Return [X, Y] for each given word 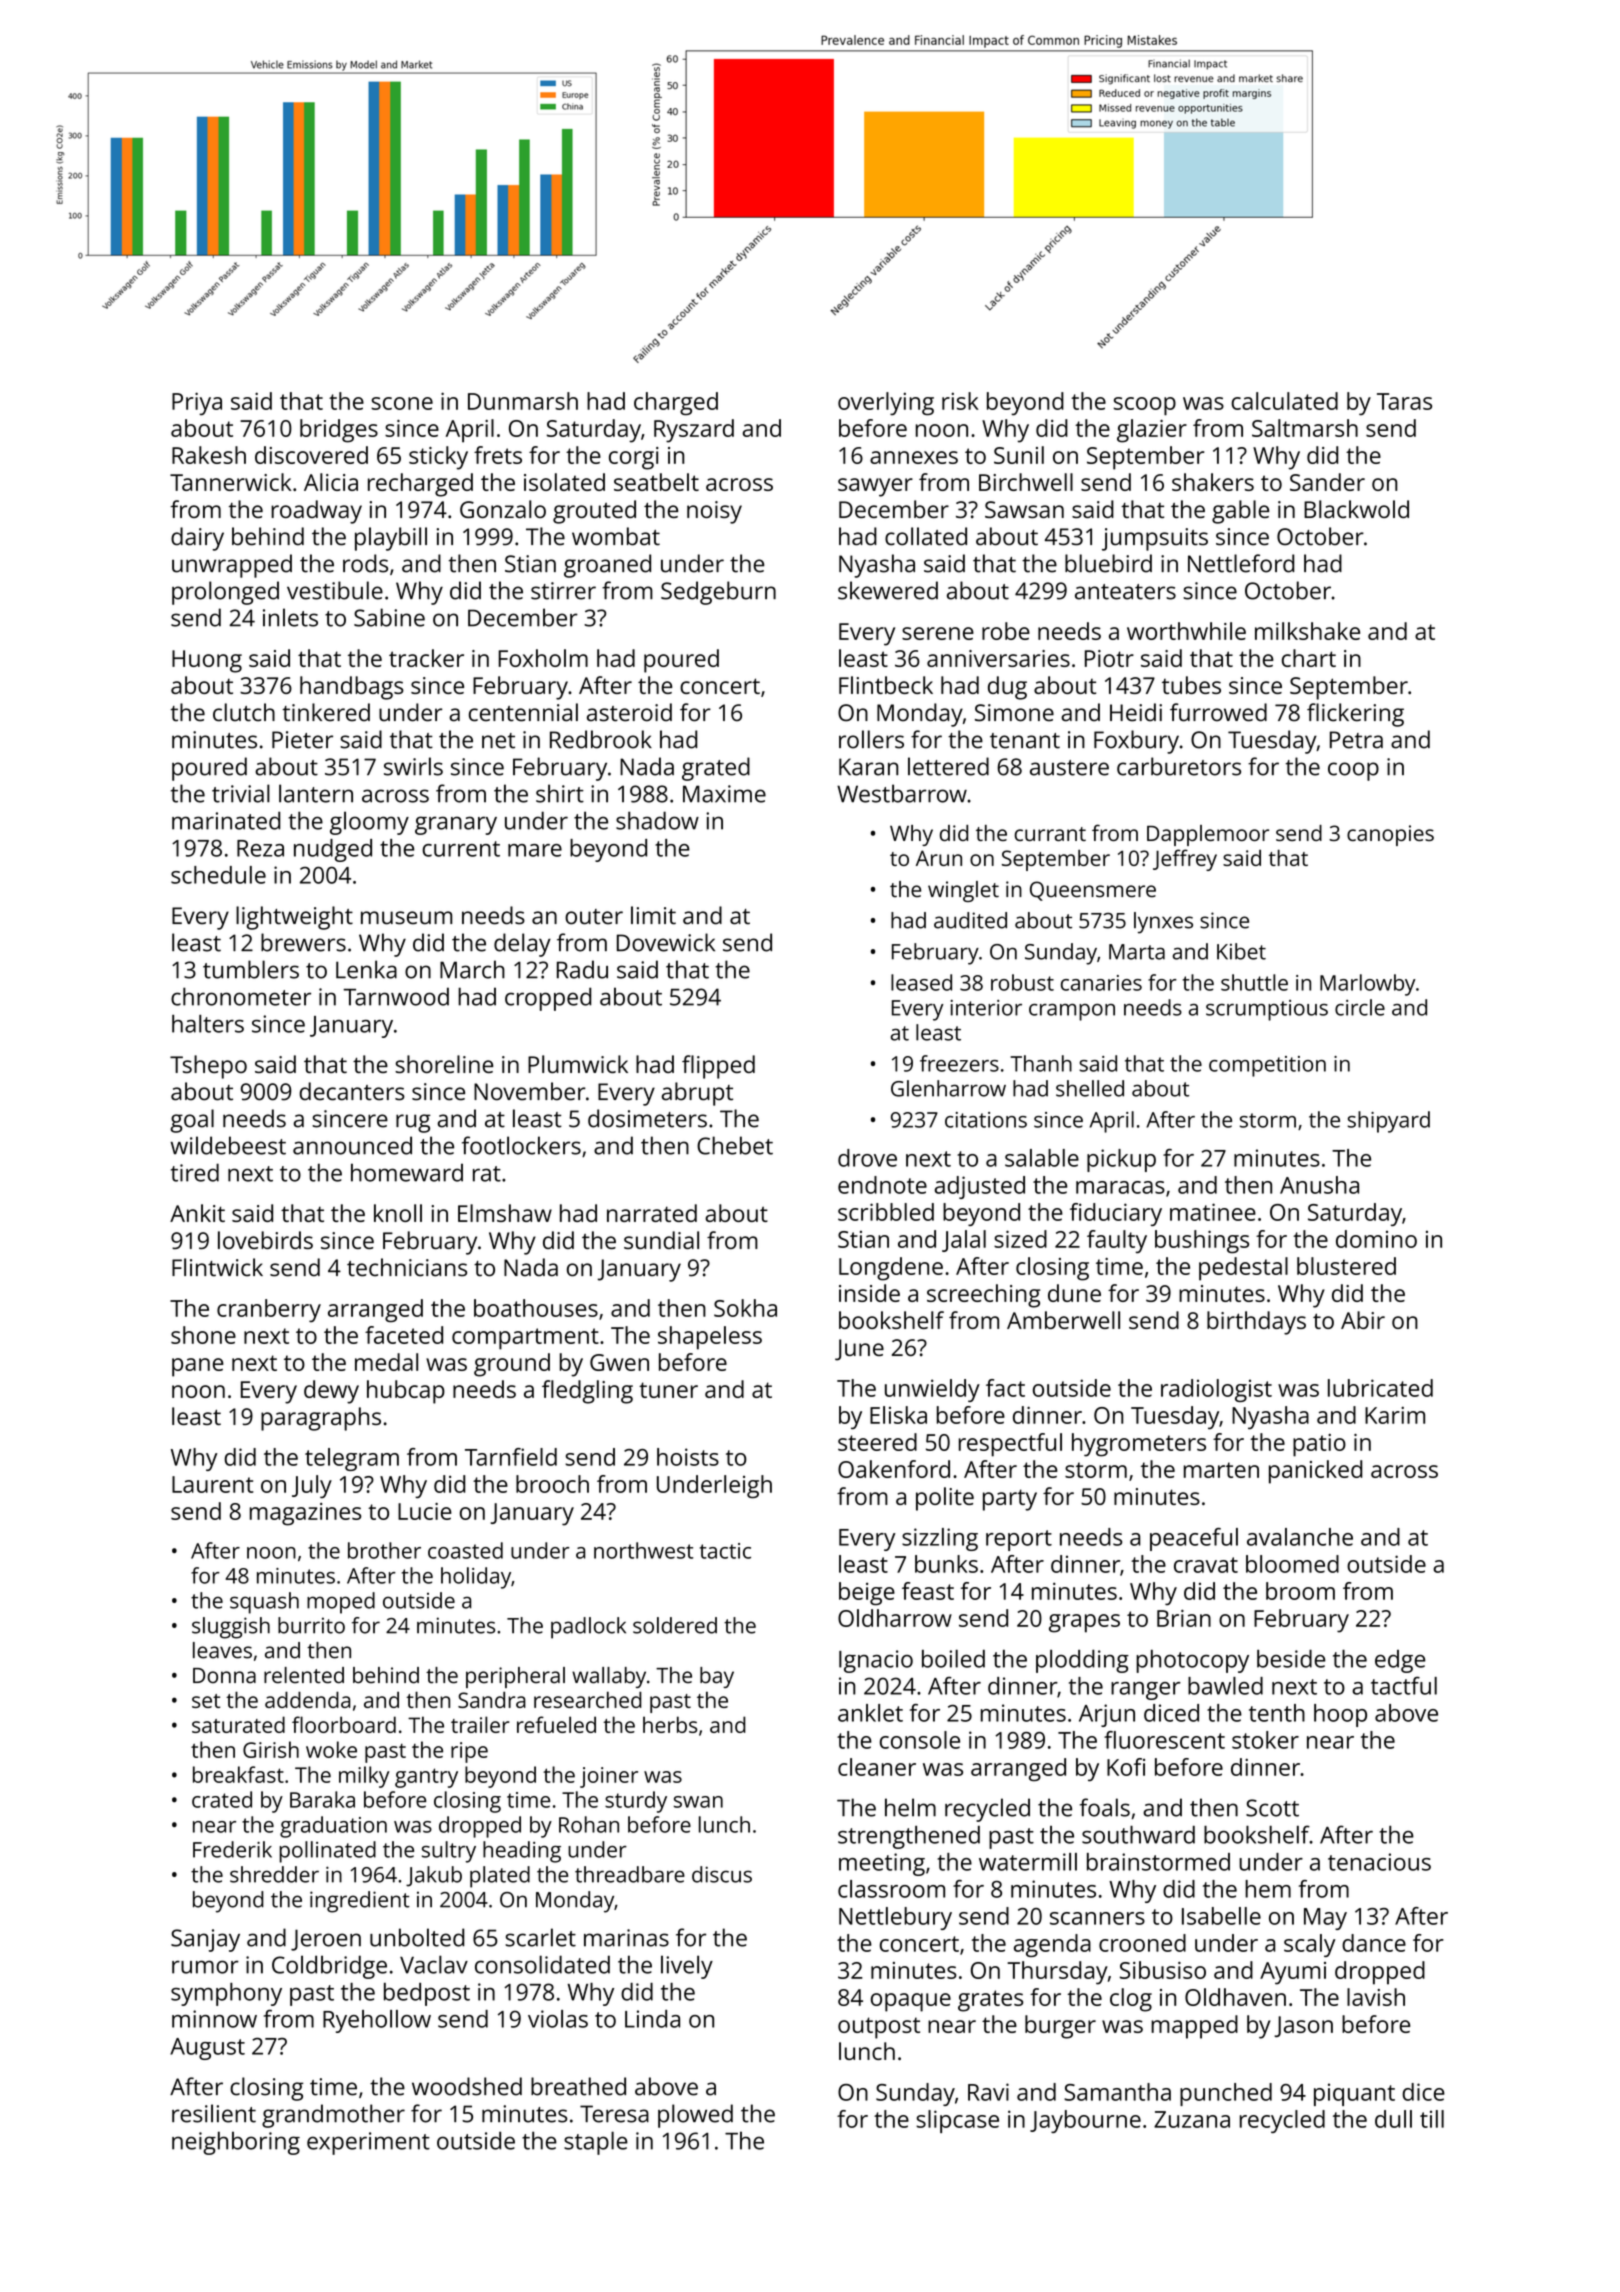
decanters [352, 1091]
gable [1240, 512]
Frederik [232, 1849]
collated [926, 536]
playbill [391, 539]
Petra [1356, 740]
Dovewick [666, 942]
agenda [1052, 1945]
